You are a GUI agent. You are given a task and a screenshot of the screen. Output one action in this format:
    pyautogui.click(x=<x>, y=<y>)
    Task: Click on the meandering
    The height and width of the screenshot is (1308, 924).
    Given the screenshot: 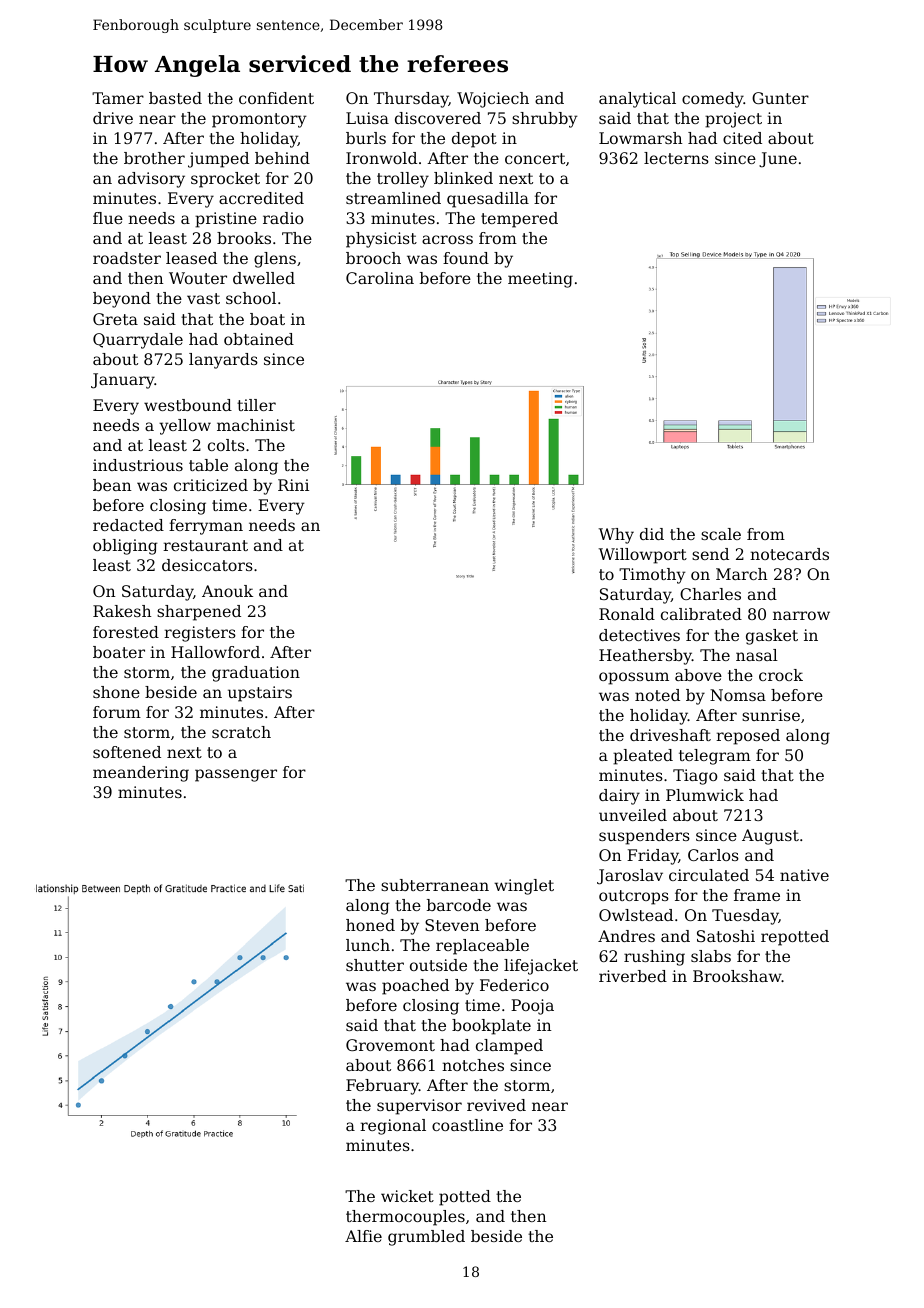 What is the action you would take?
    pyautogui.click(x=141, y=774)
